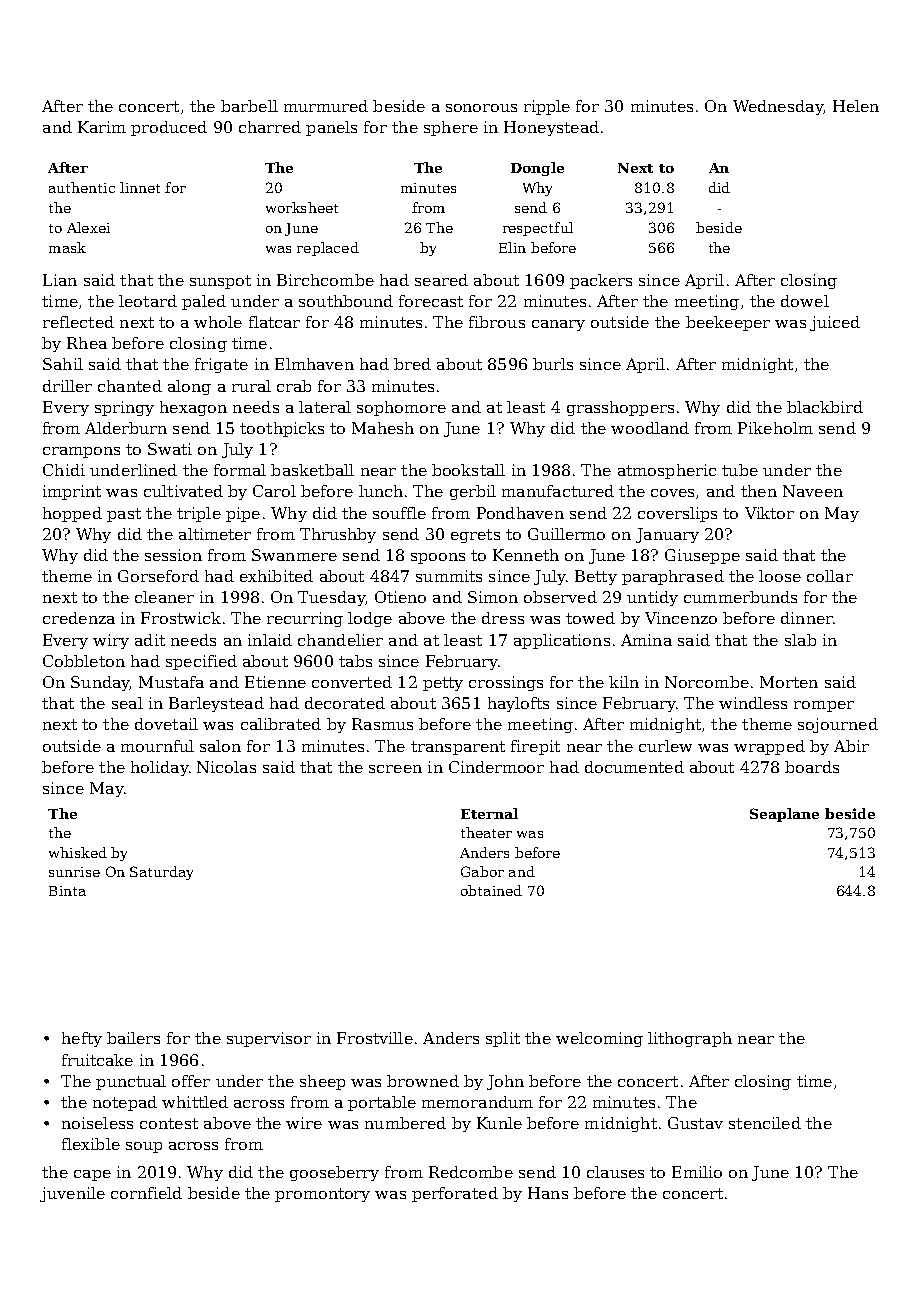 This screenshot has width=924, height=1308. I want to click on sonorous, so click(481, 108).
